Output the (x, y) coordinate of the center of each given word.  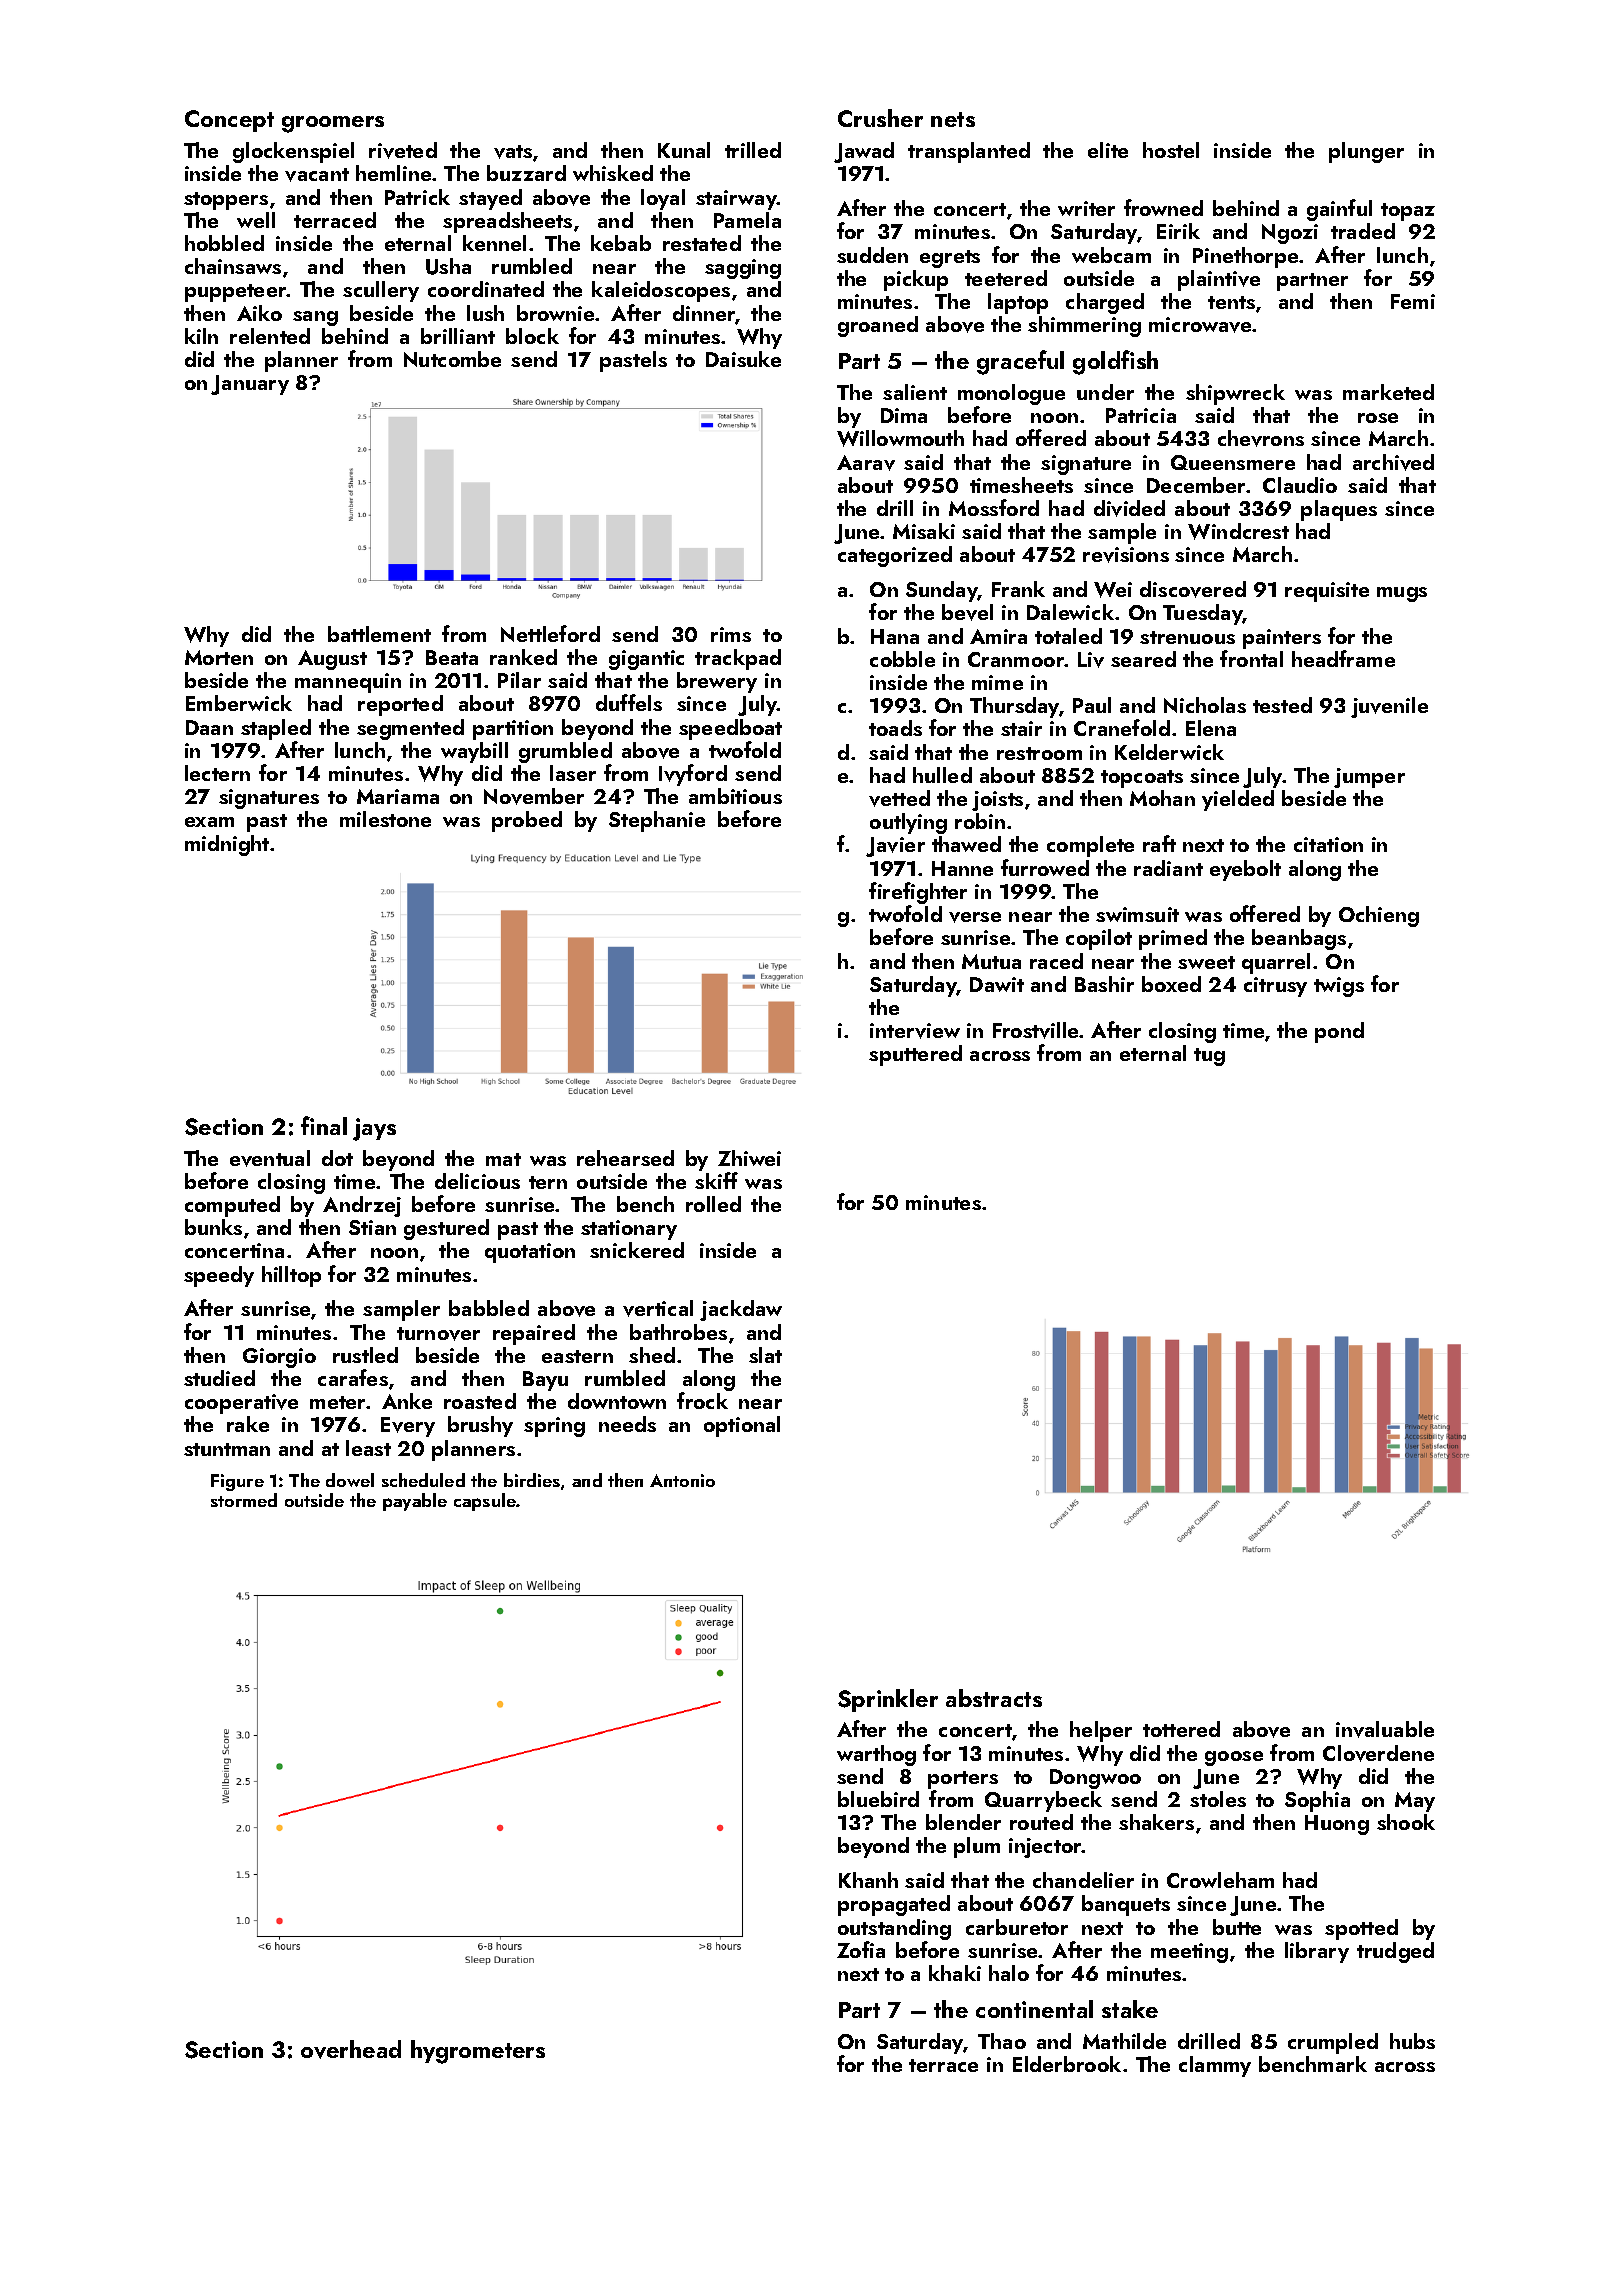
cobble (902, 659)
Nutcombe (452, 359)
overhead (351, 2049)
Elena (1211, 728)
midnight (227, 845)
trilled (753, 150)
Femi (1413, 301)
